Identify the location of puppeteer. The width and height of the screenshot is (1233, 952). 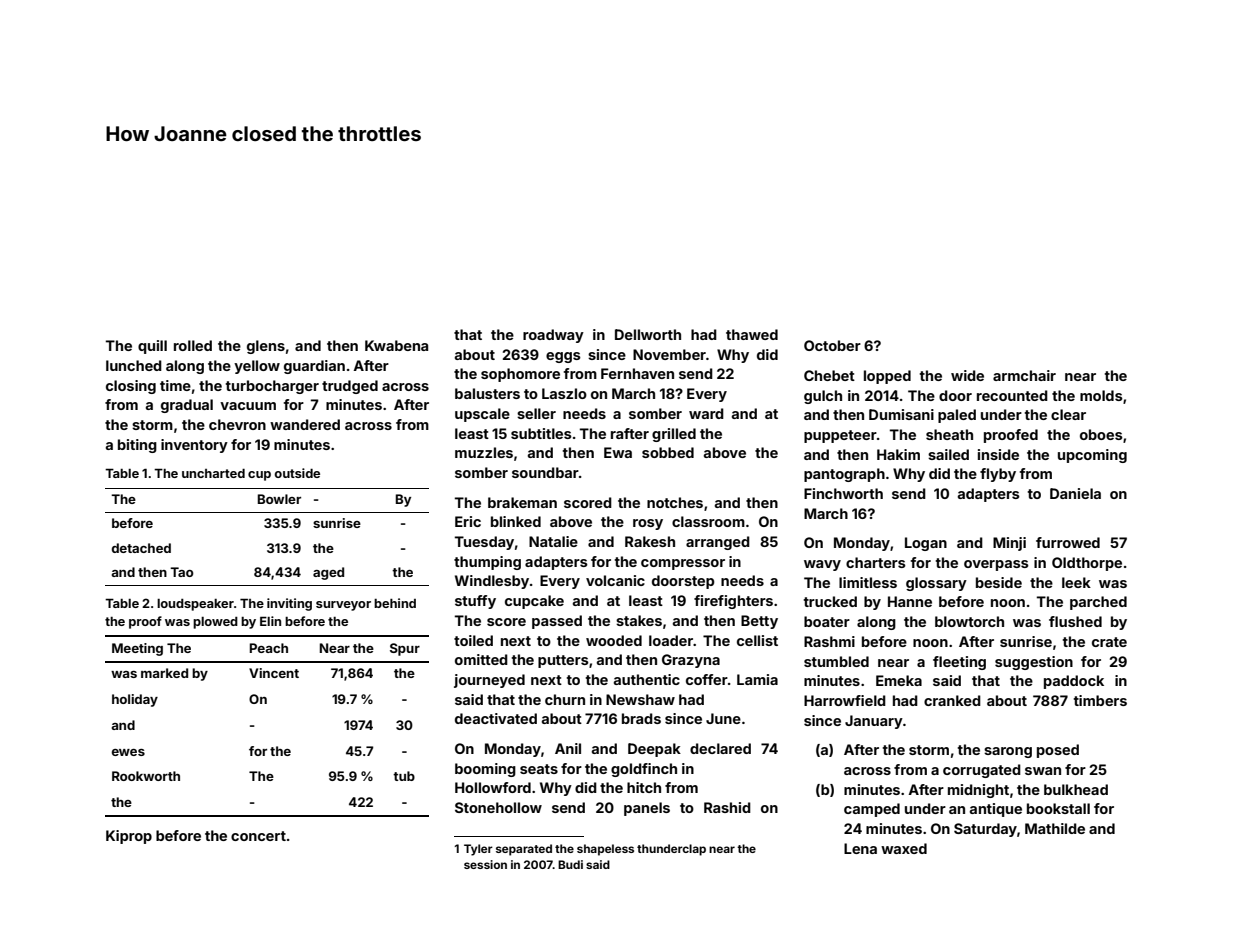
(840, 436).
